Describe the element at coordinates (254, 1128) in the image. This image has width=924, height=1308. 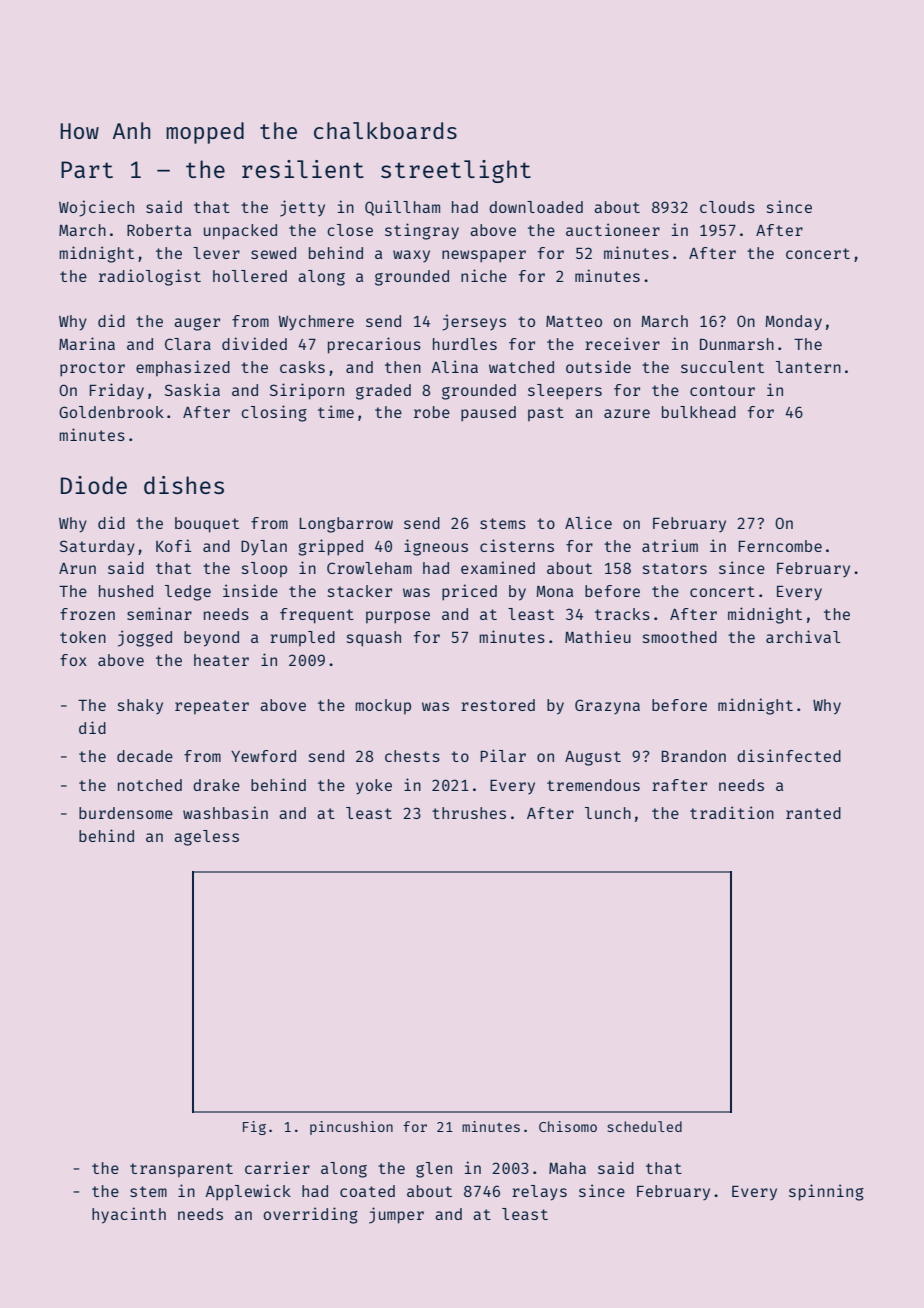
I see `Fig` at that location.
